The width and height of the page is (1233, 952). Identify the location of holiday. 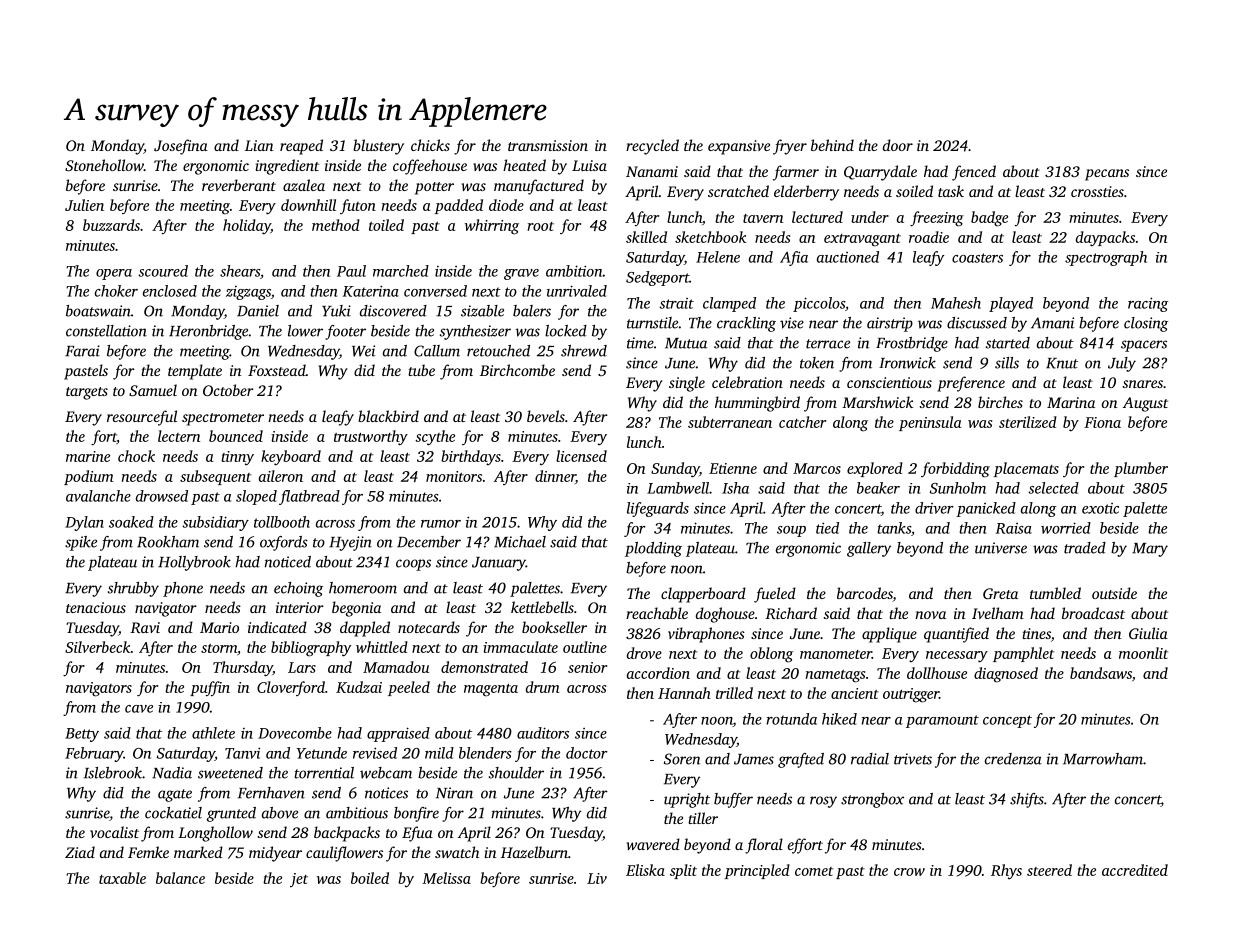
(247, 227).
